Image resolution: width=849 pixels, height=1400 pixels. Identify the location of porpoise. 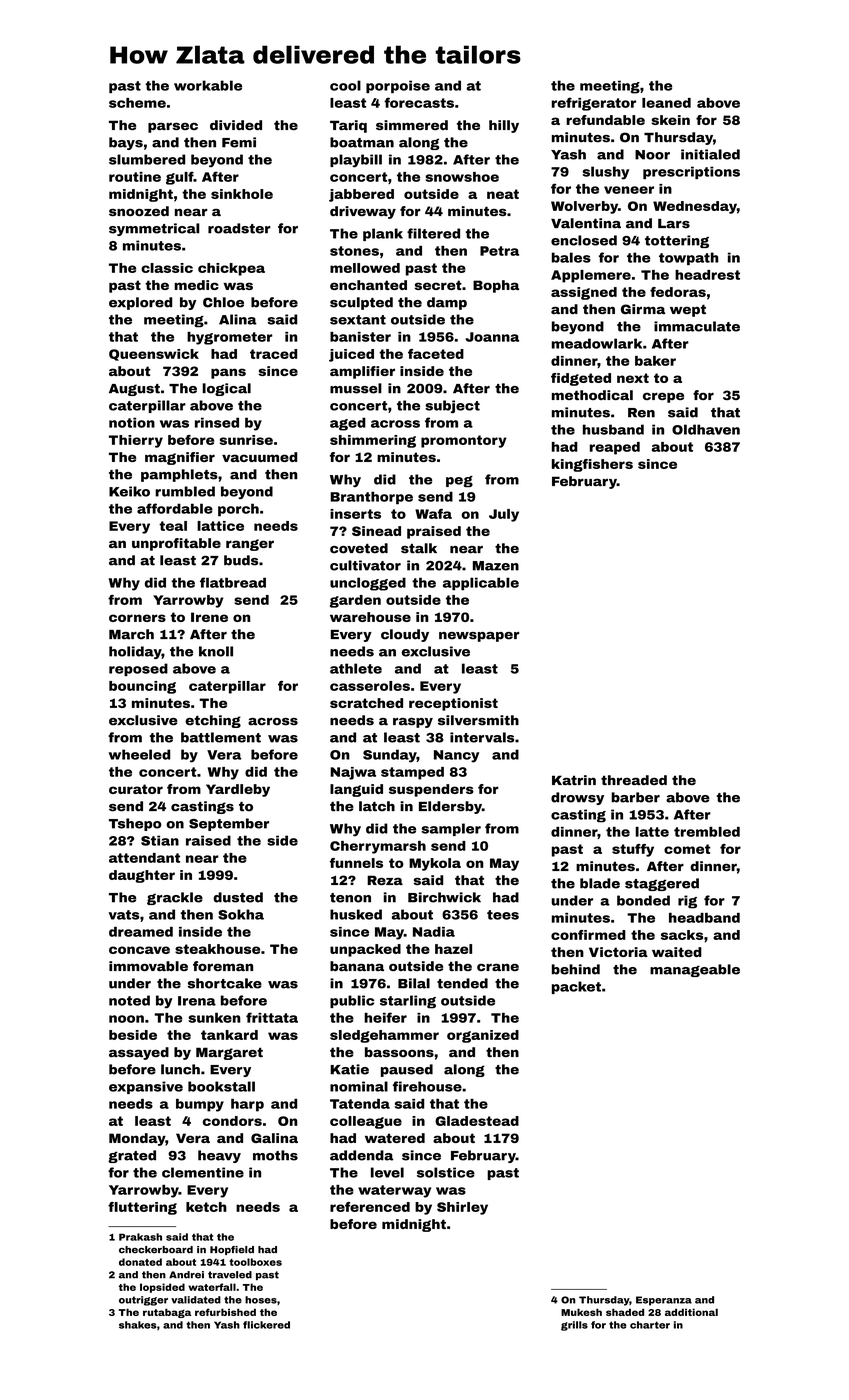
(398, 86).
